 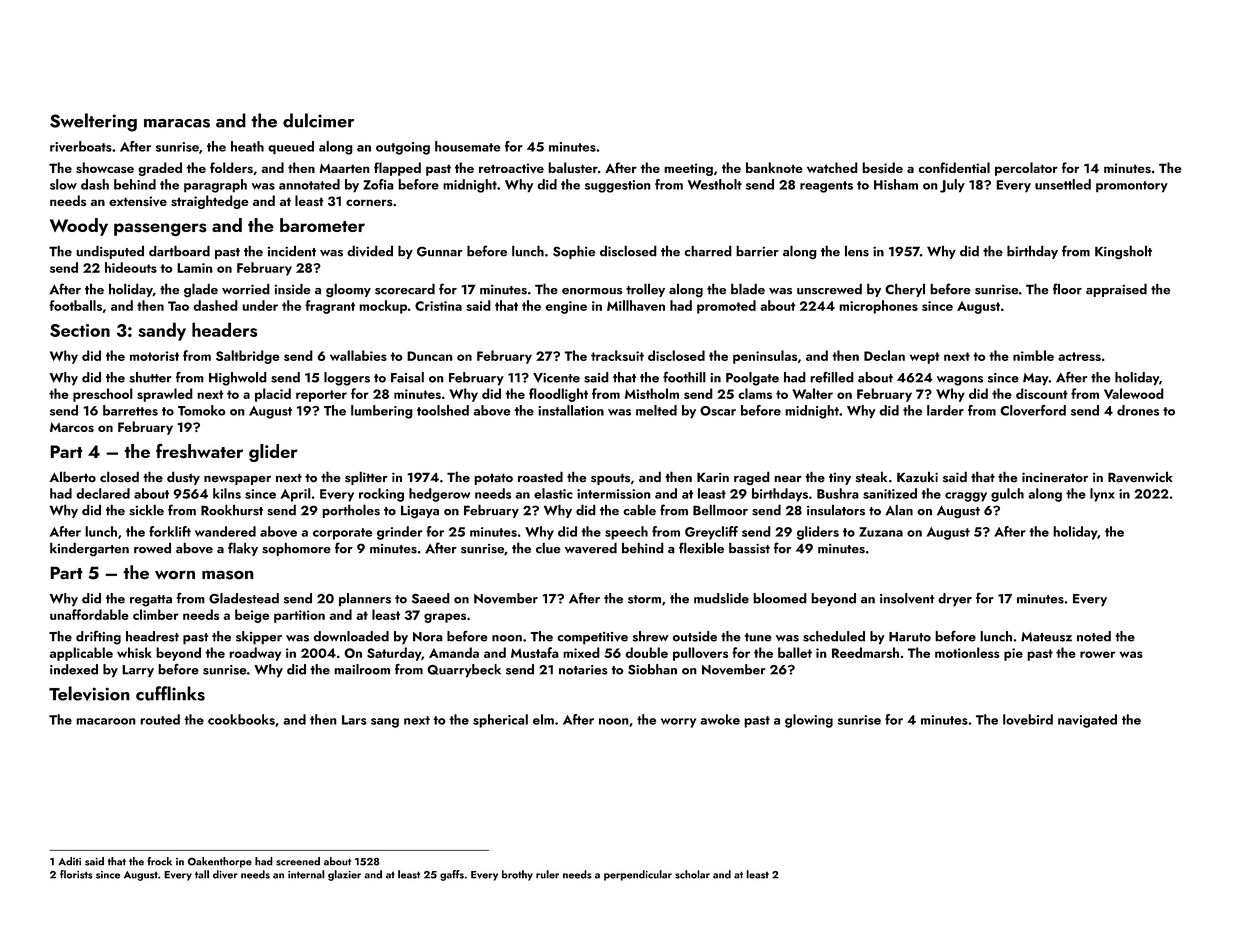 I want to click on corners, so click(x=369, y=202).
